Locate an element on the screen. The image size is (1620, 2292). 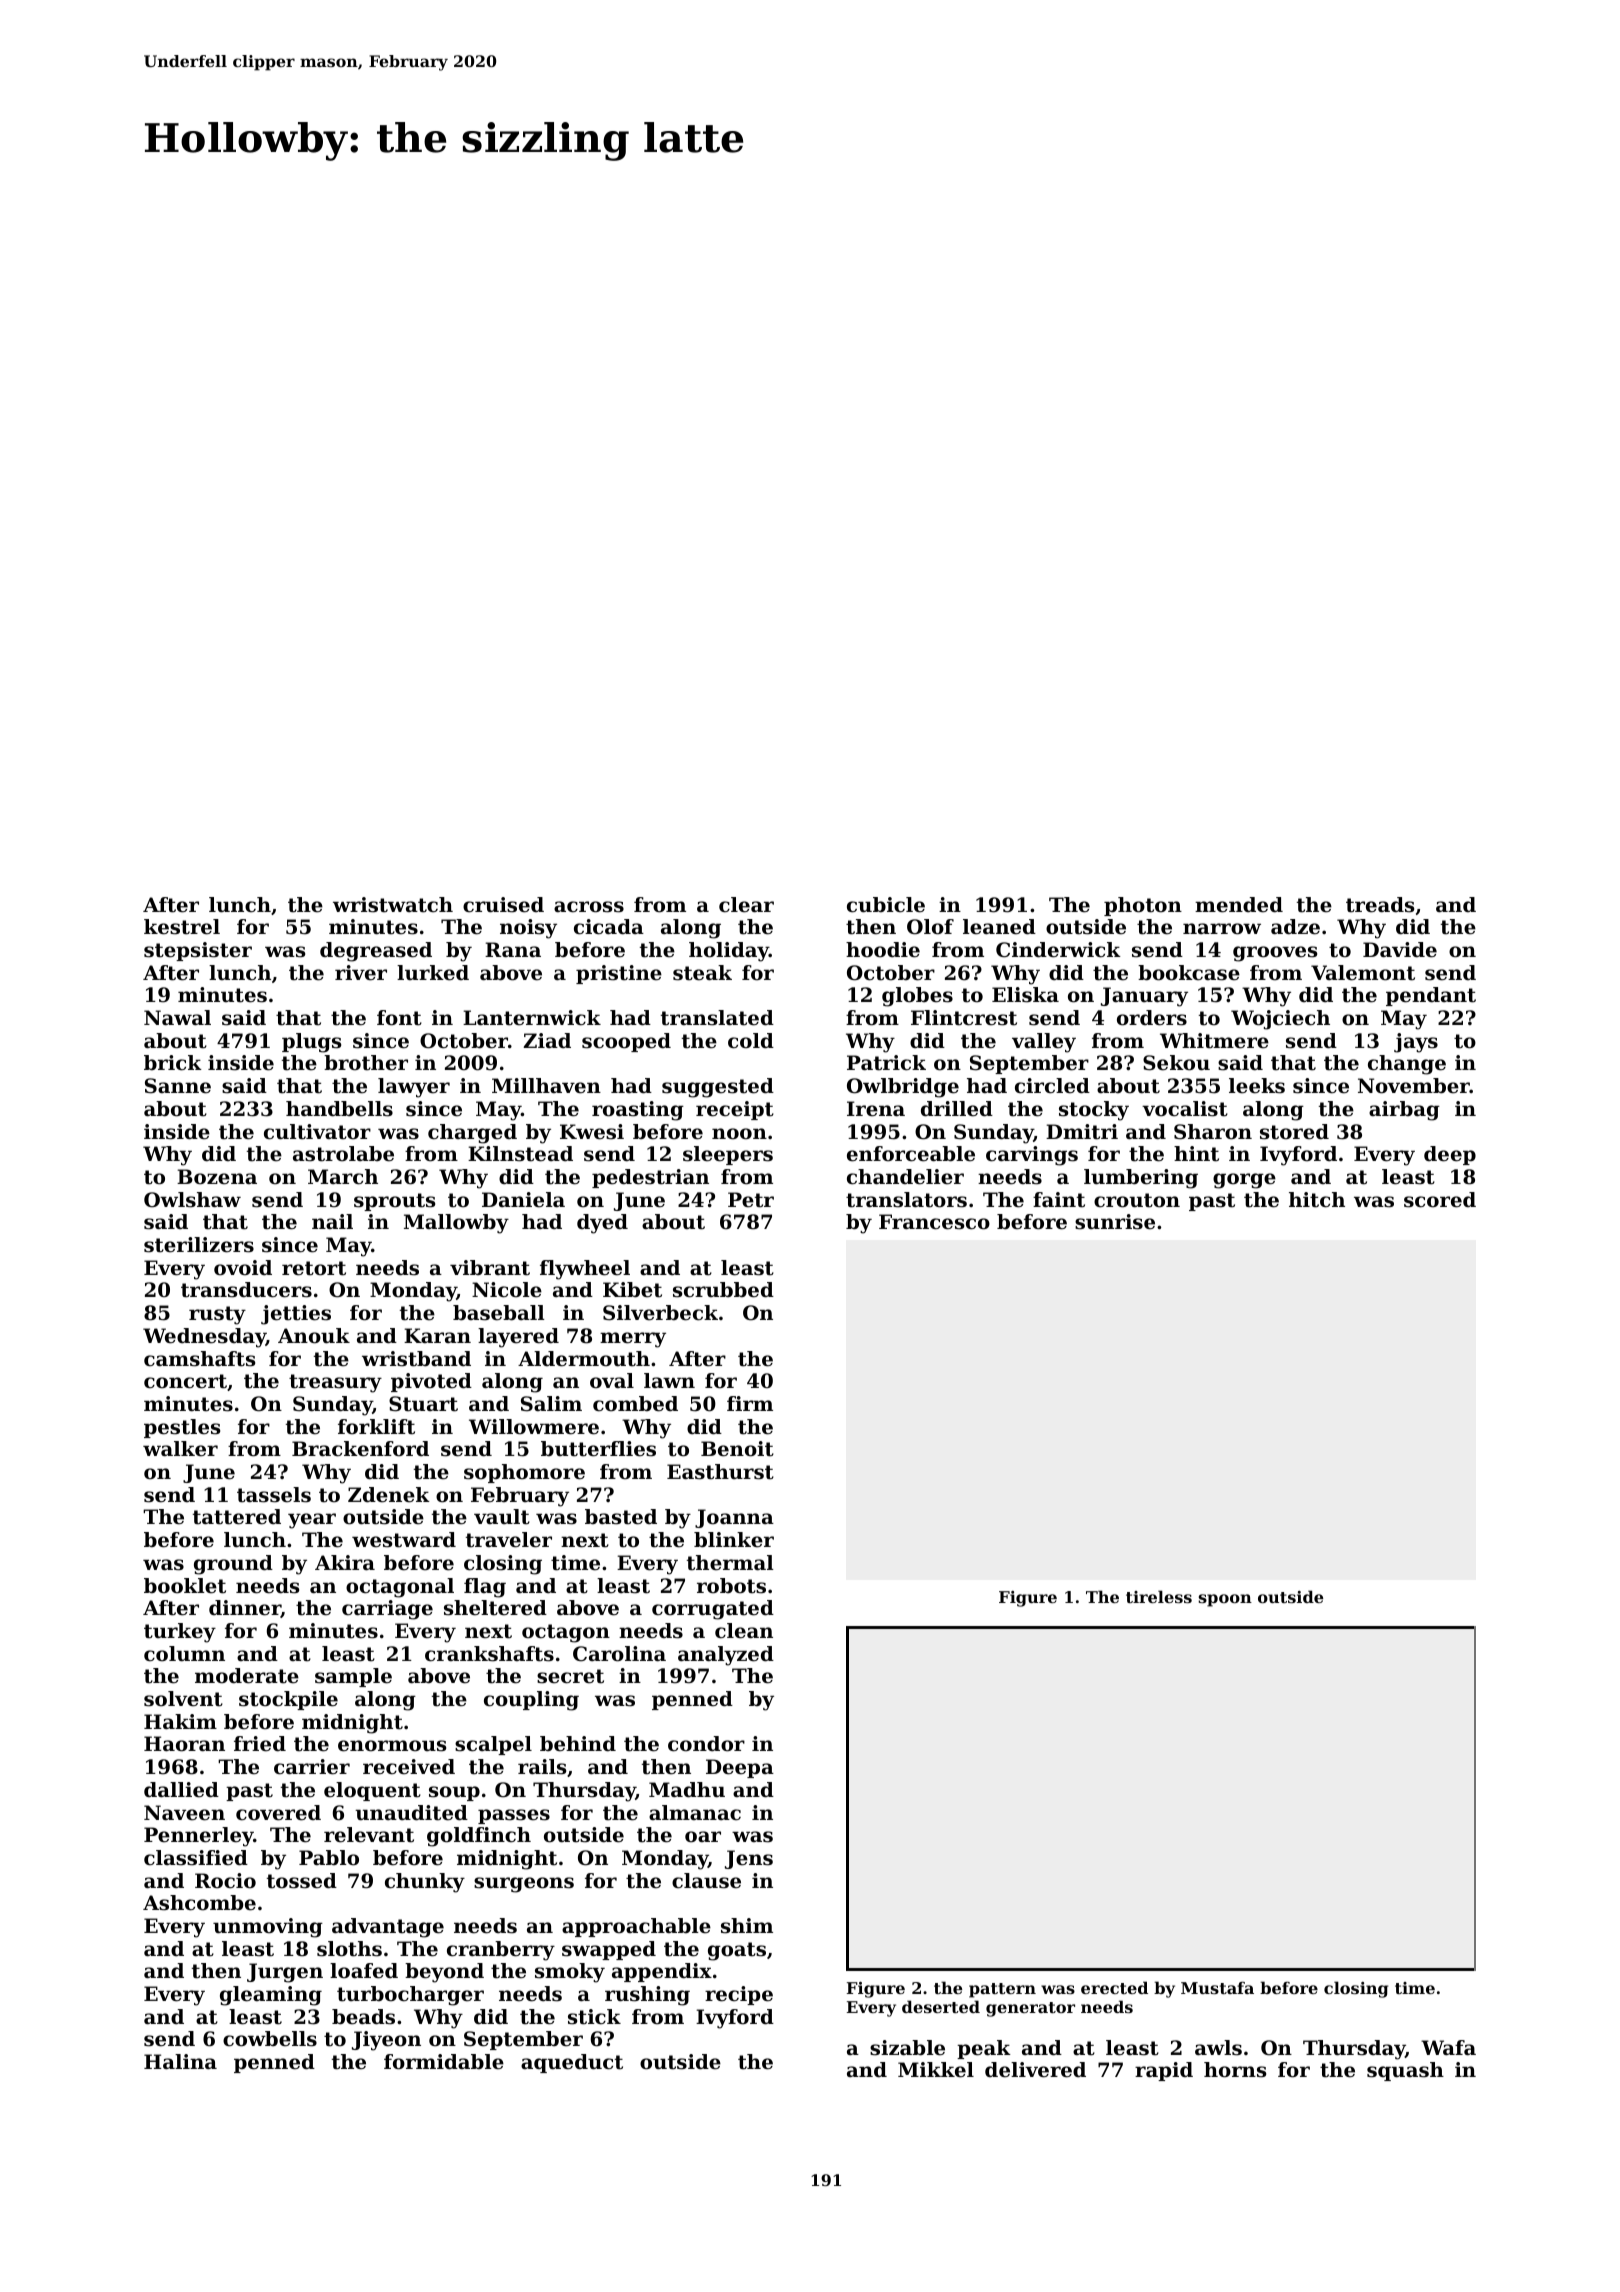
wristwatch is located at coordinates (393, 905).
